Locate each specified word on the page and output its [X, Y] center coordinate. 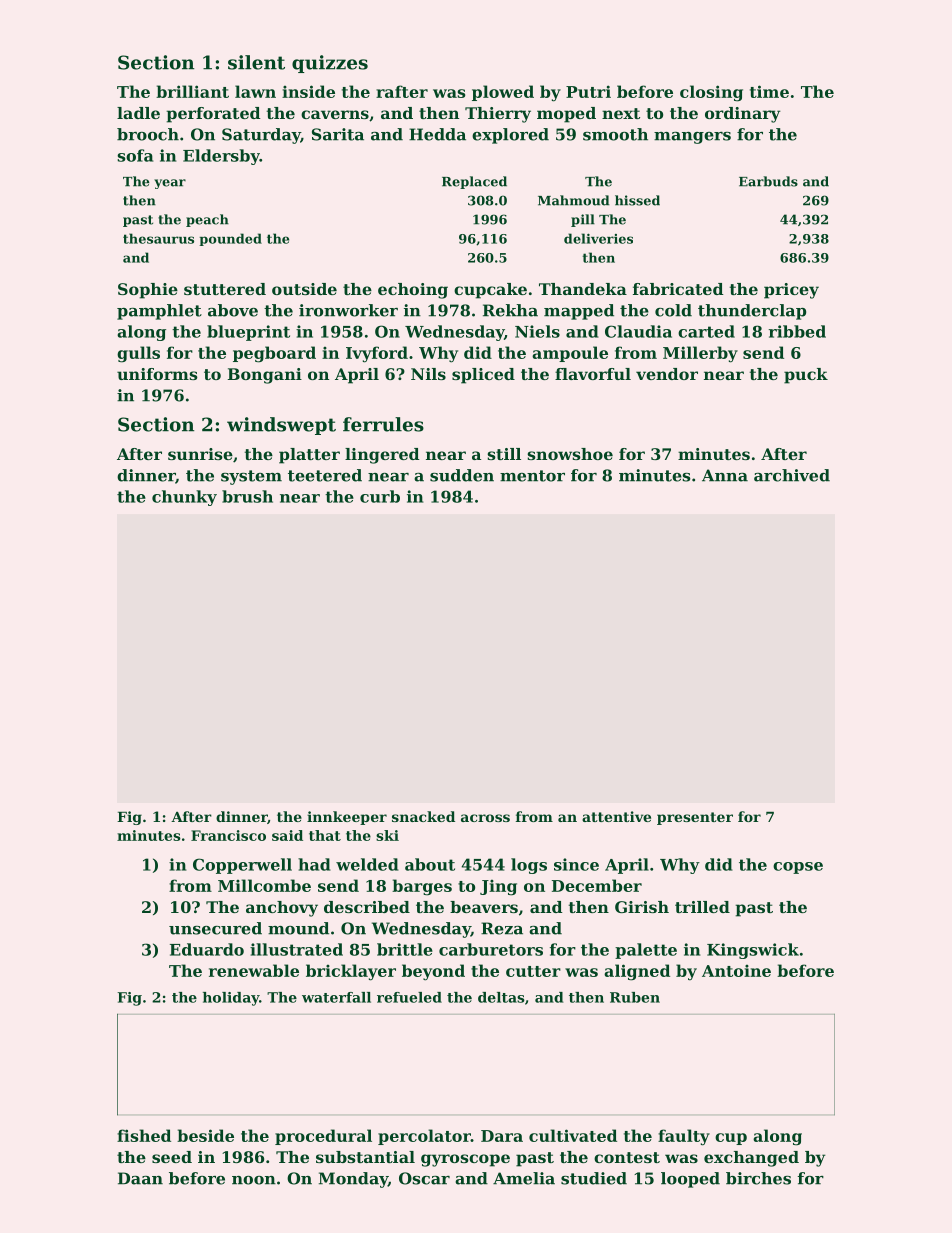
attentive [616, 816]
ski [387, 835]
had [314, 864]
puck [806, 376]
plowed [503, 93]
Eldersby [221, 157]
